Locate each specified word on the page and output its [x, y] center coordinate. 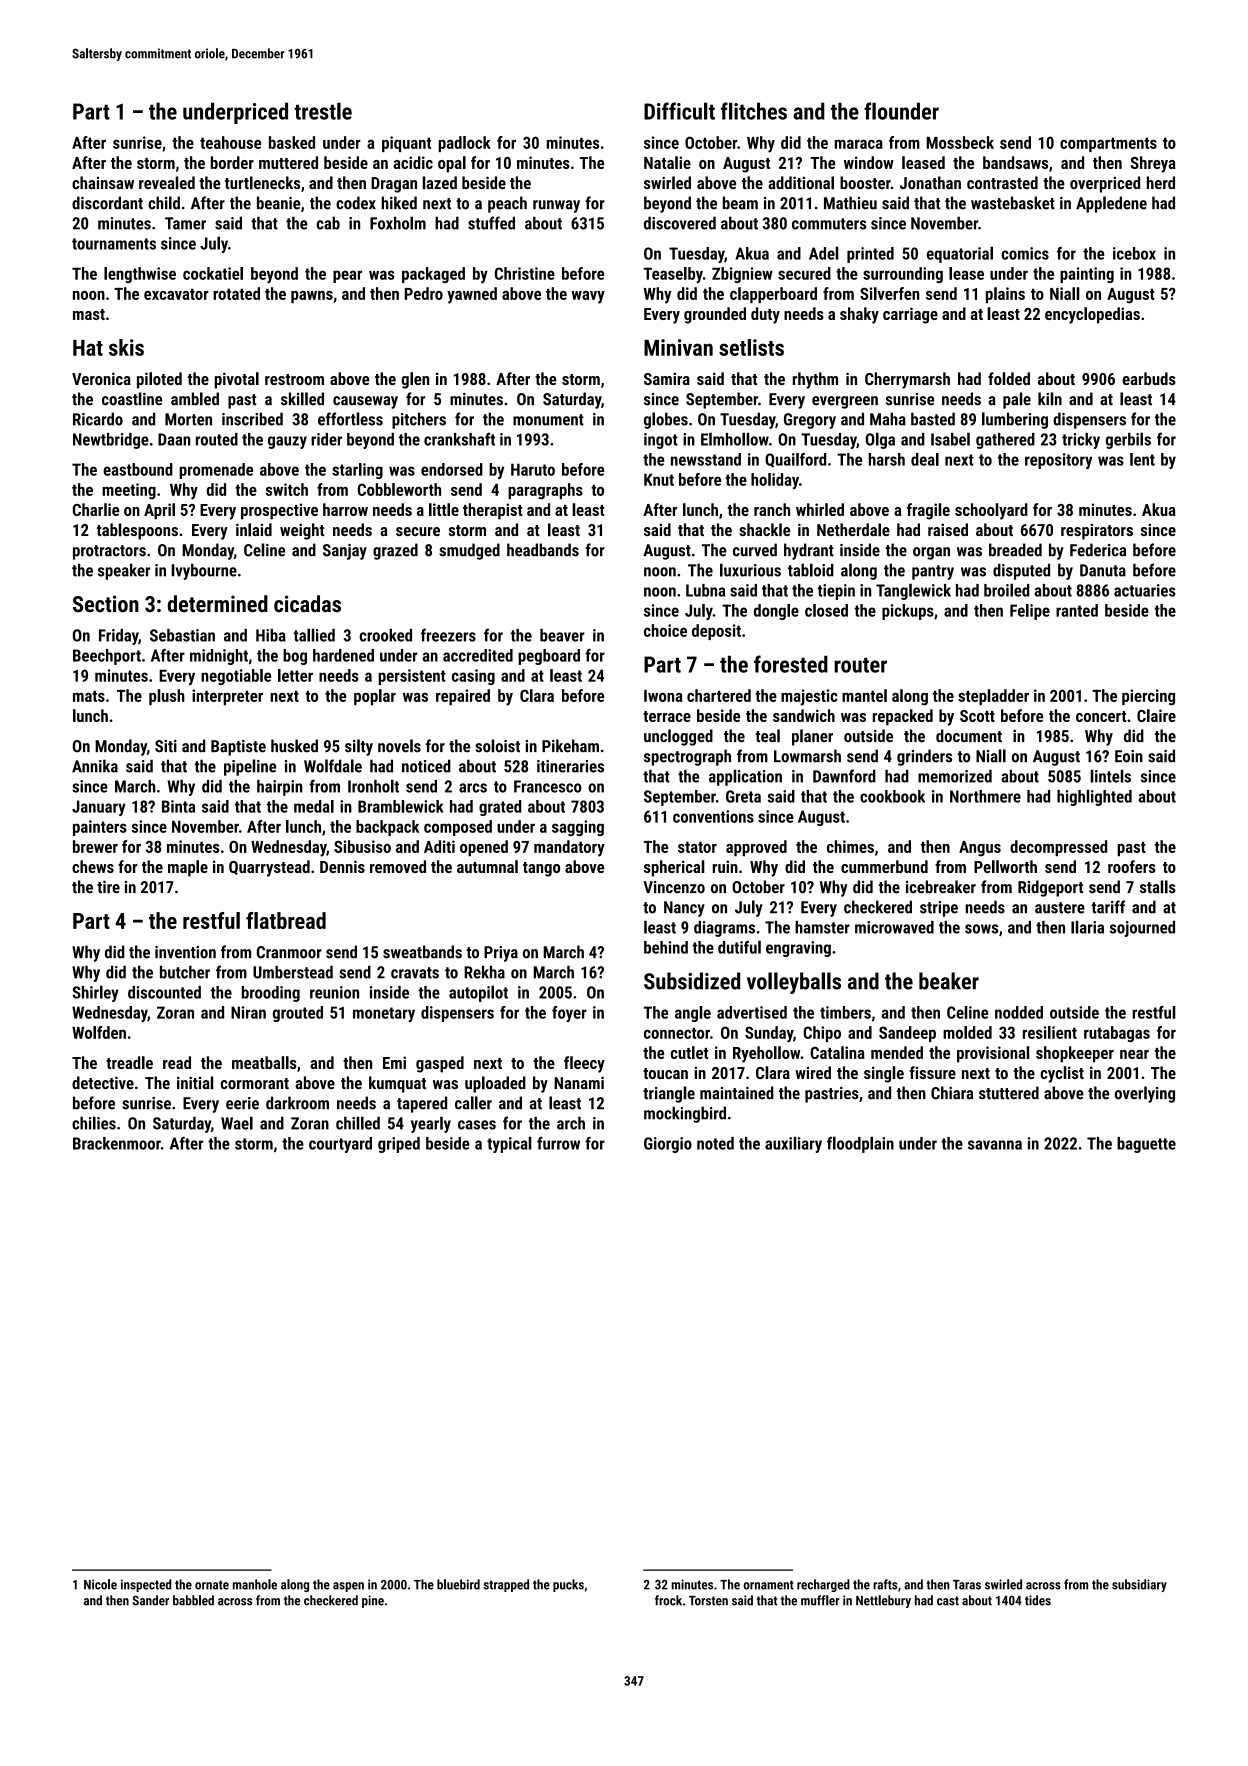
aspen [348, 1587]
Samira [667, 378]
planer [812, 737]
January [99, 808]
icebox [1134, 253]
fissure [932, 1072]
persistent [412, 677]
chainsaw [103, 182]
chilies [94, 1123]
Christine [525, 273]
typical [509, 1144]
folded [1009, 378]
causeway [365, 402]
